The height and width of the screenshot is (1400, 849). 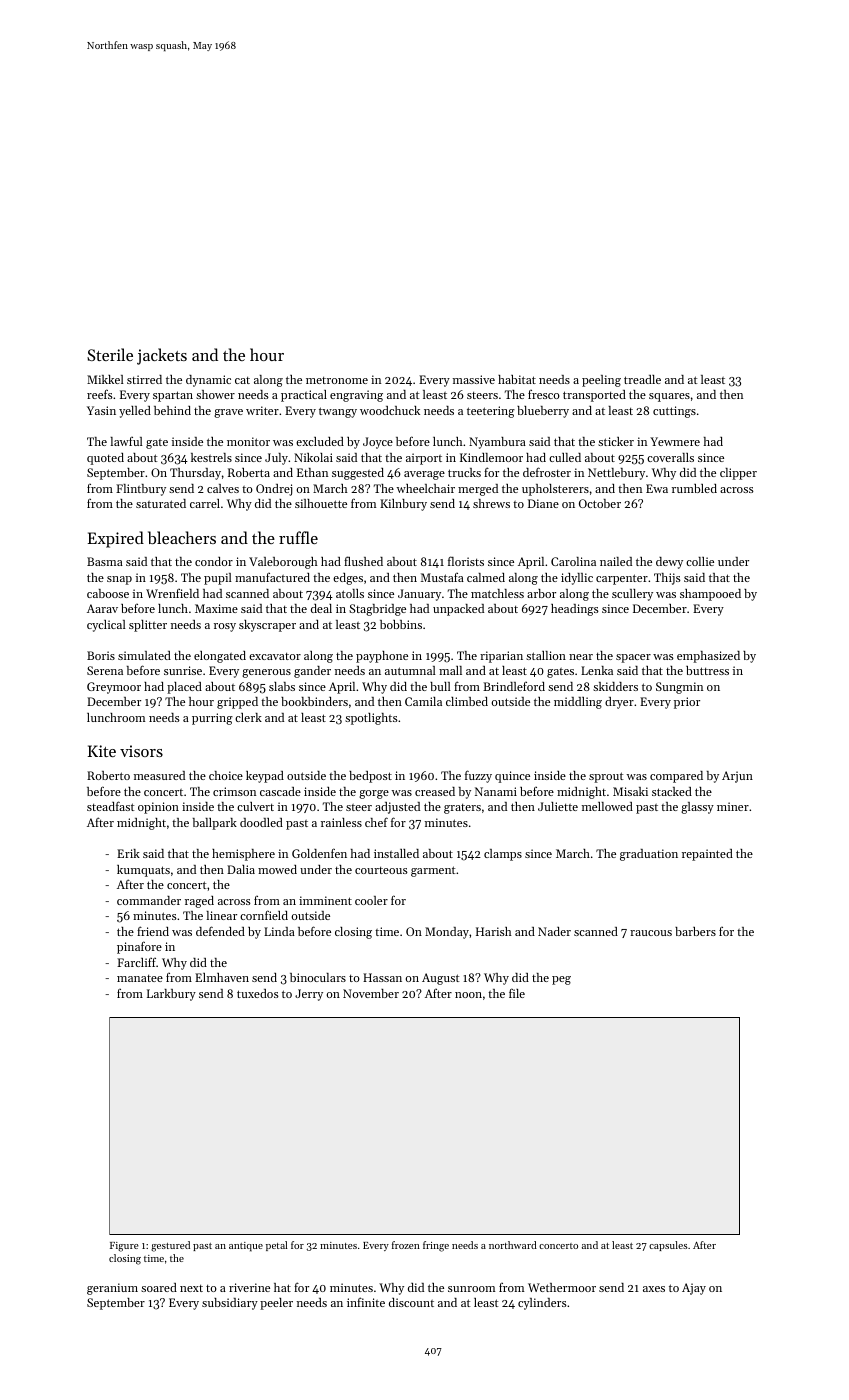 What do you see at coordinates (242, 380) in the screenshot?
I see `cat` at bounding box center [242, 380].
